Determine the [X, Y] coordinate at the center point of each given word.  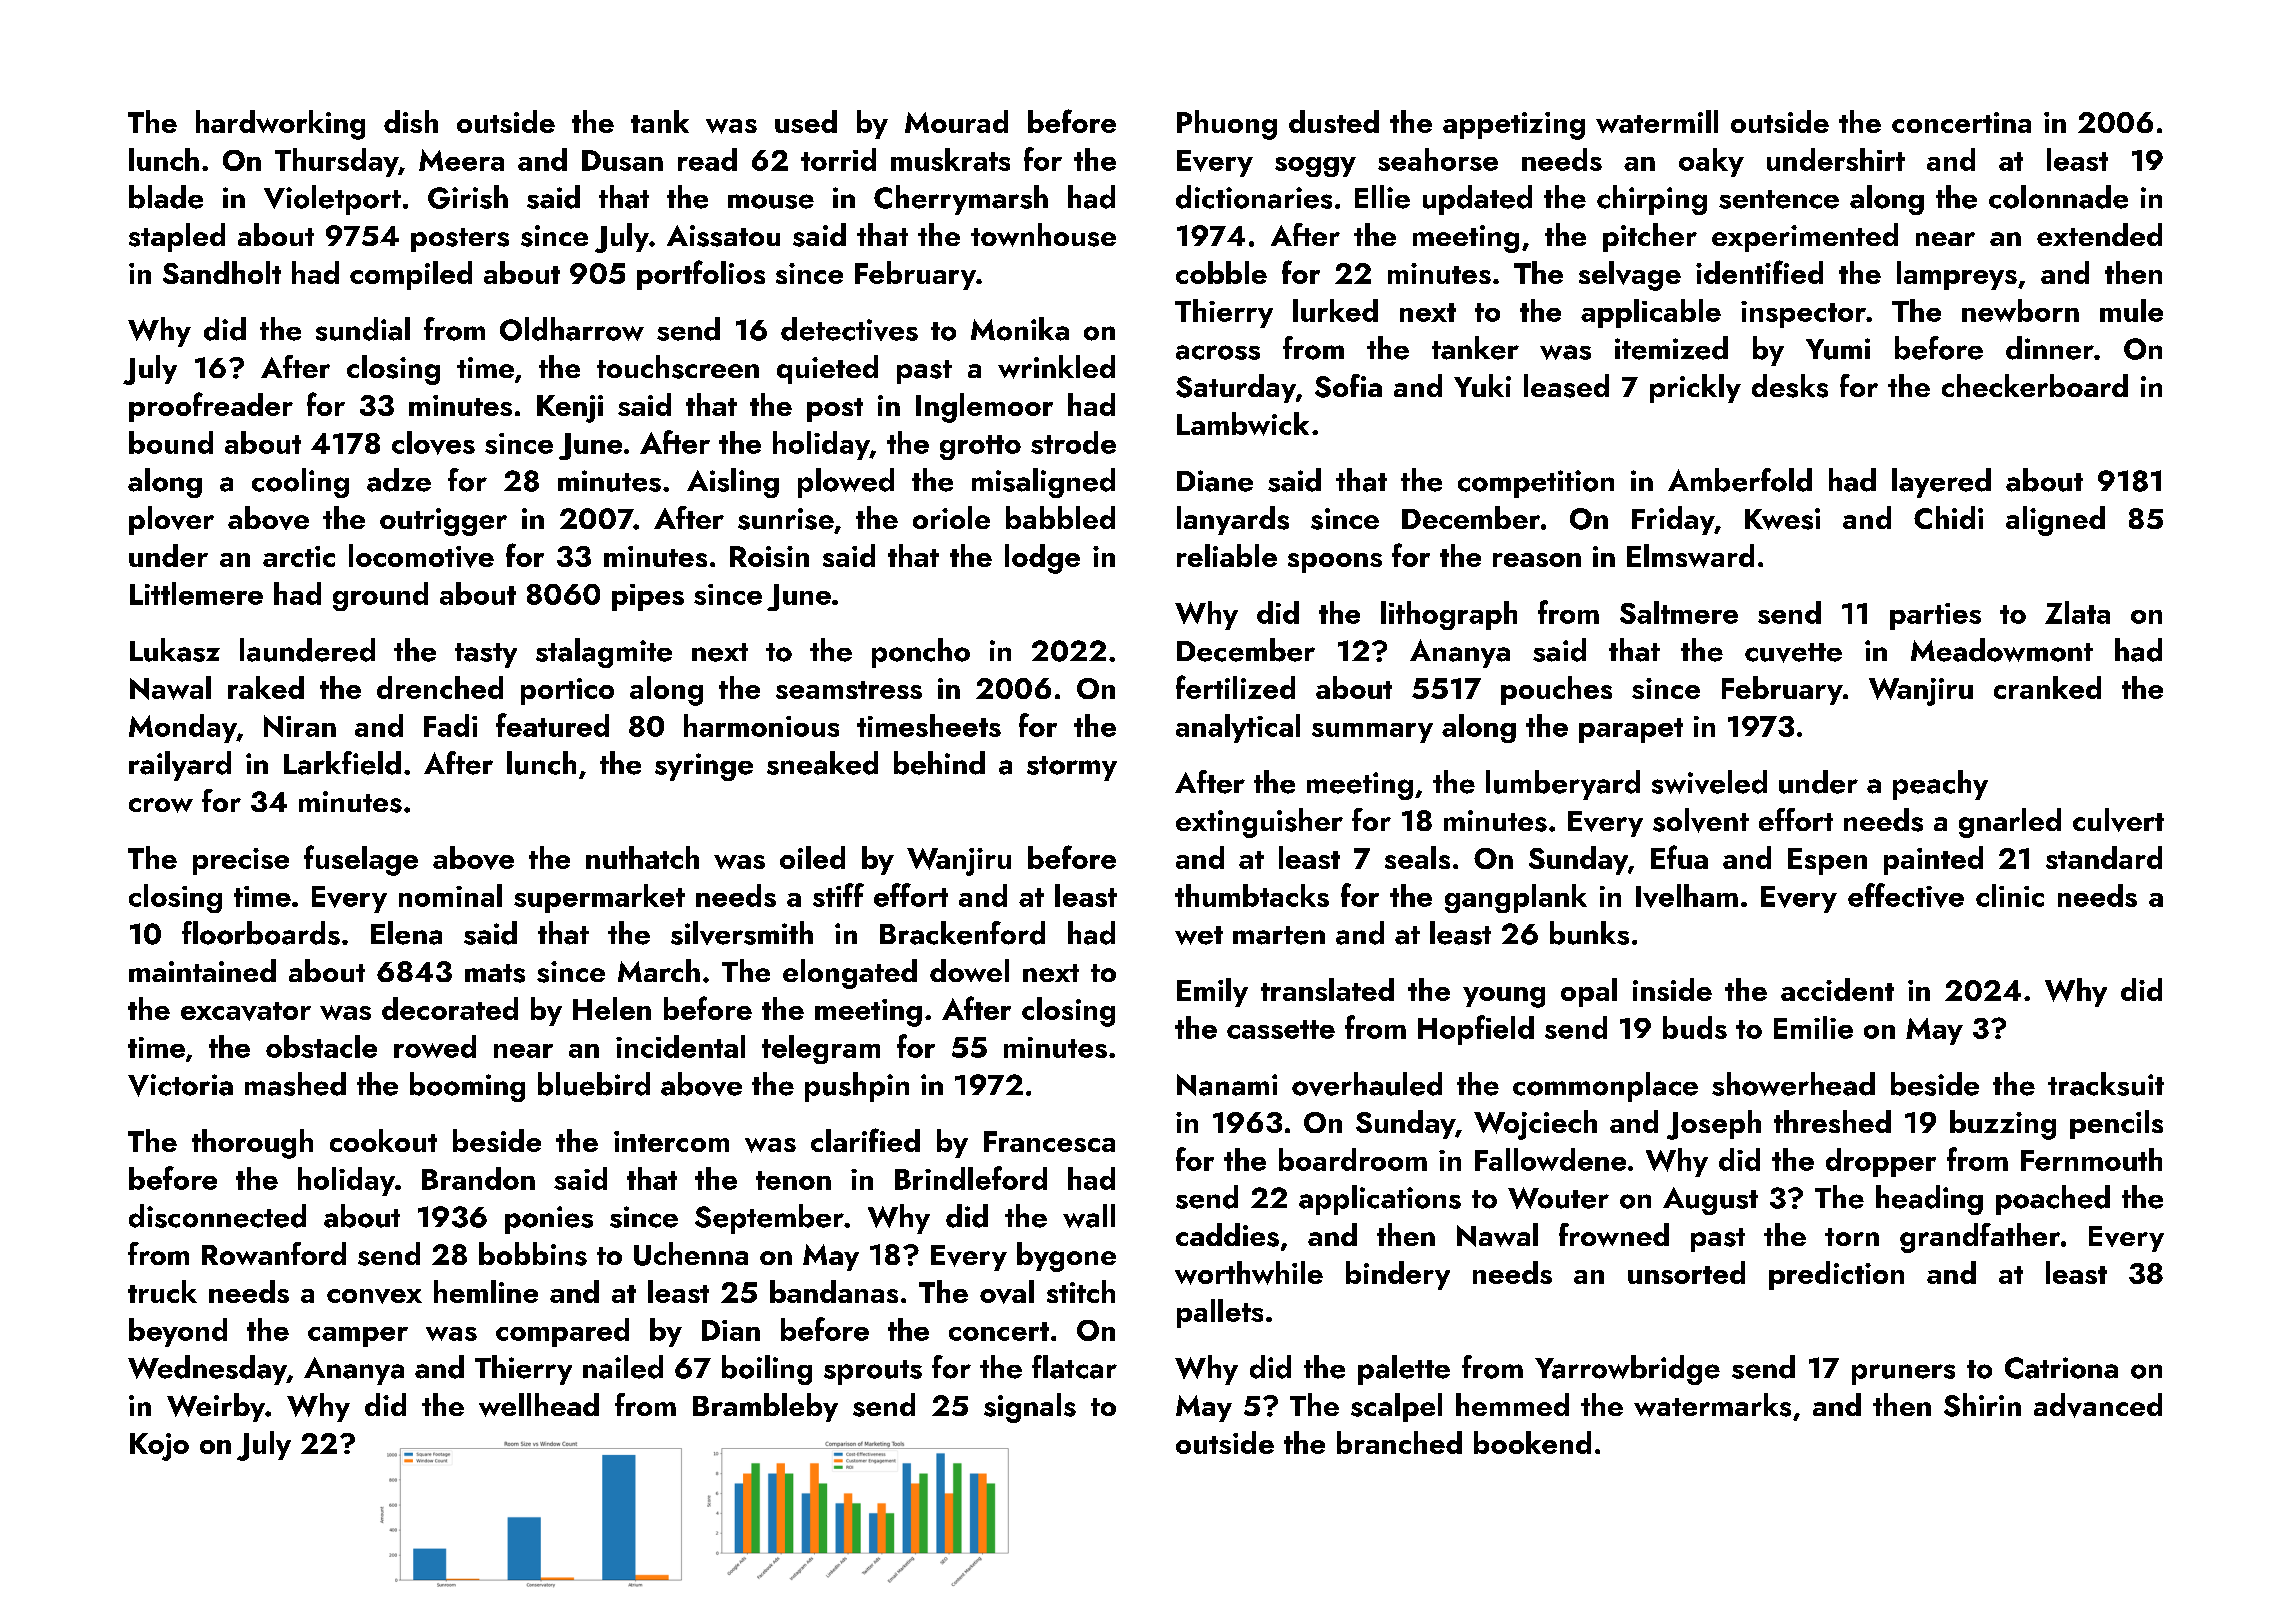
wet [1199, 935]
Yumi [1838, 349]
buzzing [2003, 1125]
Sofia [1348, 386]
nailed [623, 1367]
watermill [1657, 121]
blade [166, 197]
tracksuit [2106, 1084]
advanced [2098, 1405]
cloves [433, 443]
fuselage [361, 860]
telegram [821, 1049]
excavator [246, 1011]
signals [1030, 1408]
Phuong [1227, 125]
